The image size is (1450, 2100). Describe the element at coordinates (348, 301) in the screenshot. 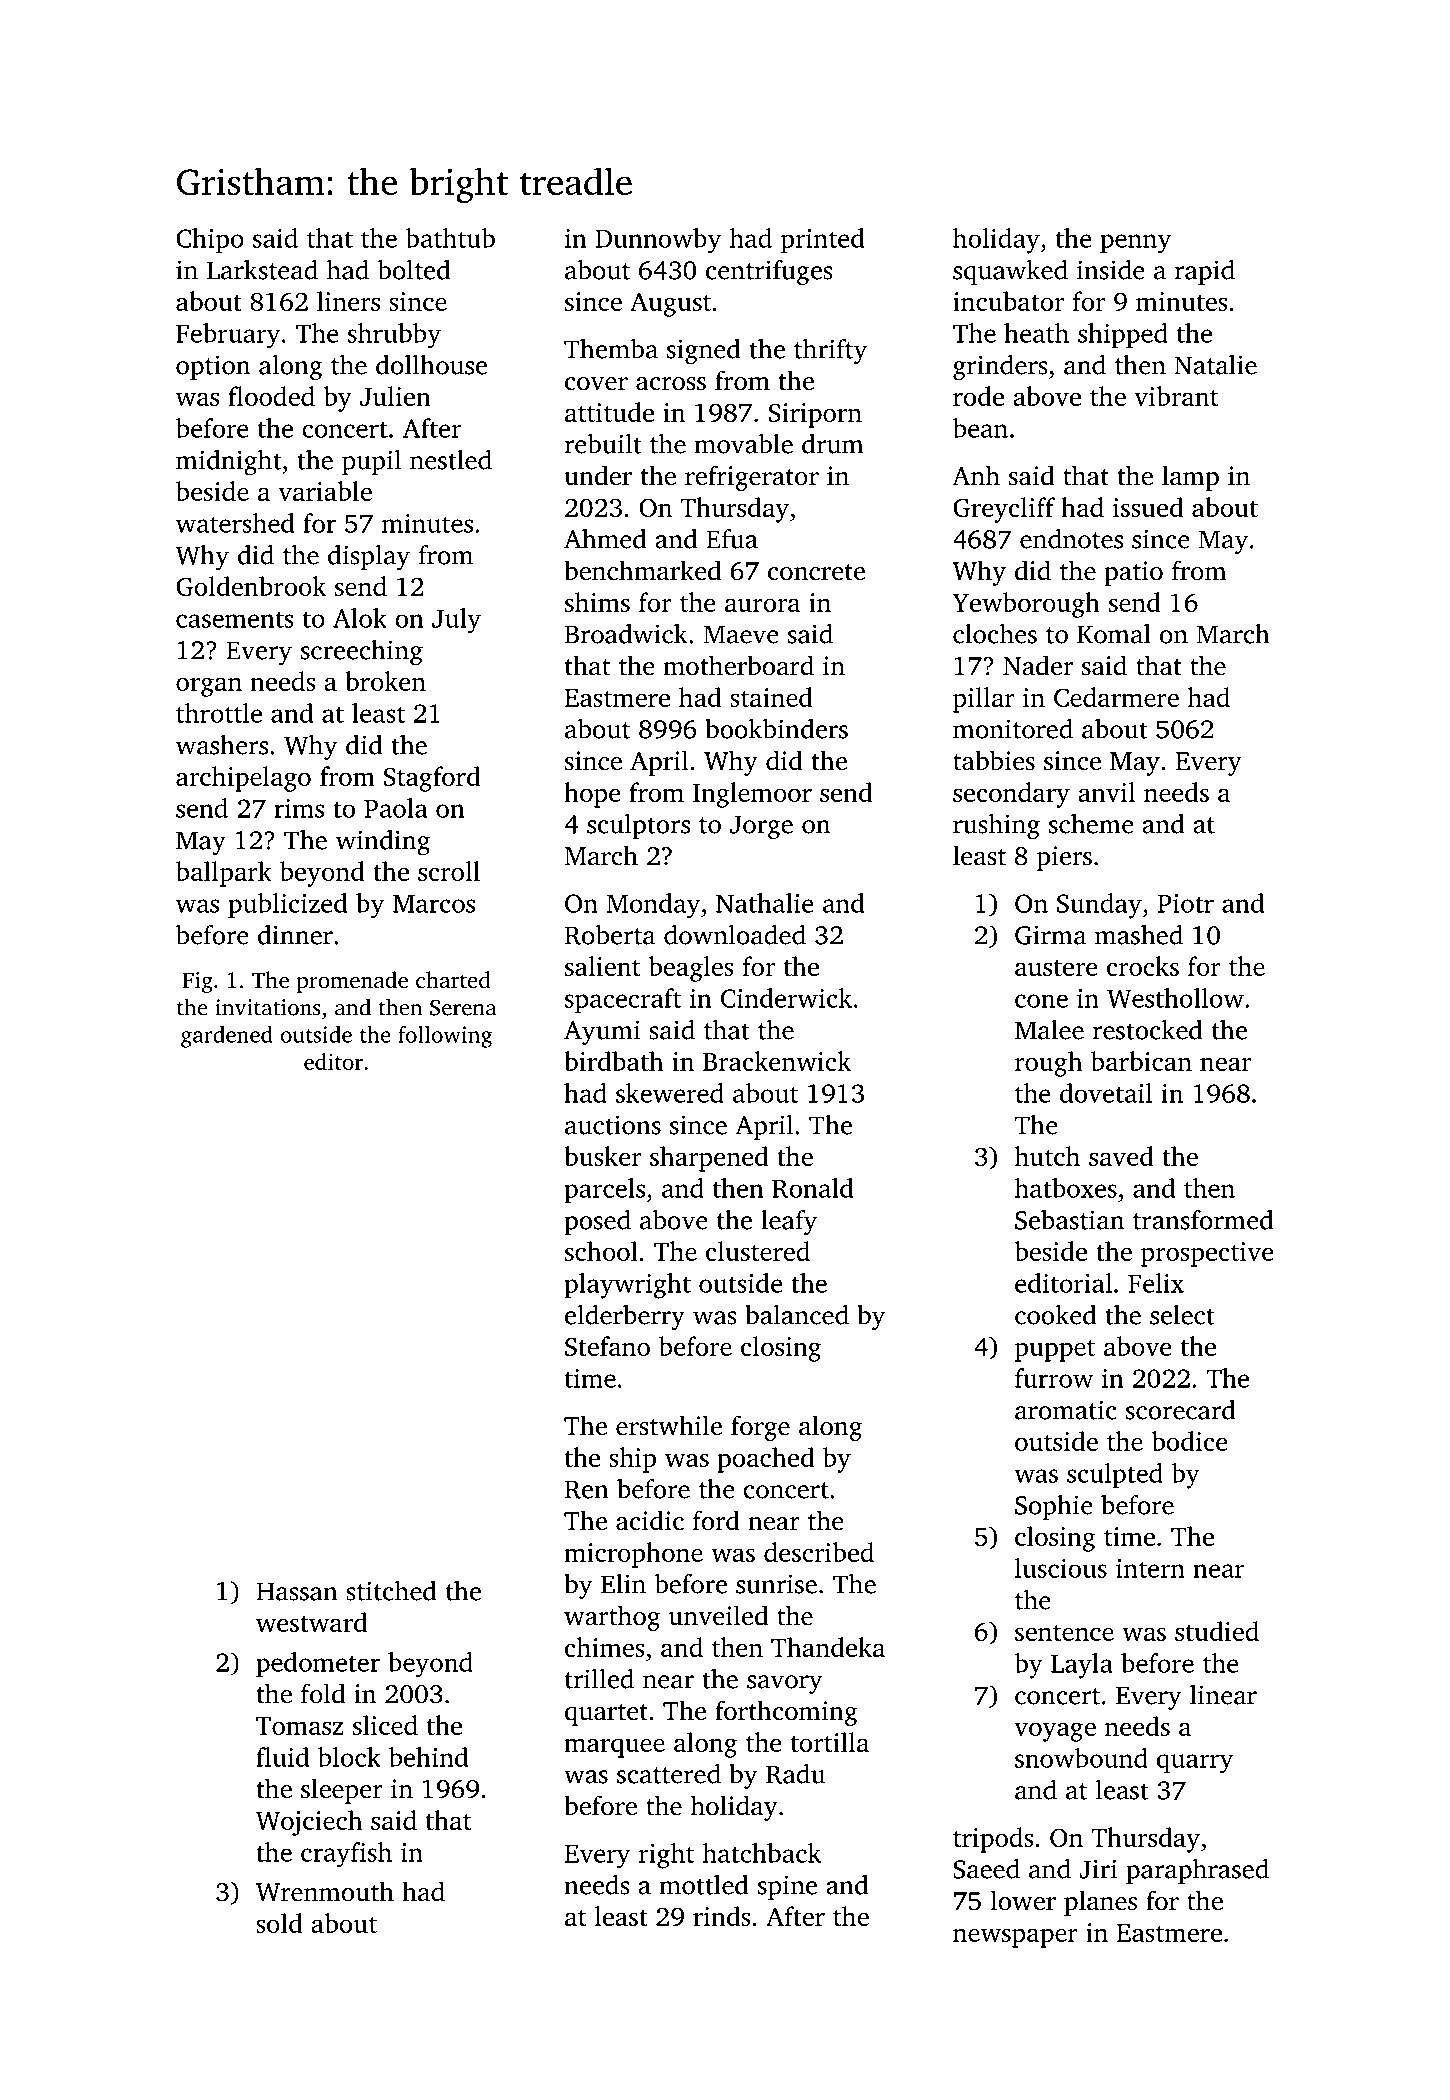

I see `liners` at that location.
